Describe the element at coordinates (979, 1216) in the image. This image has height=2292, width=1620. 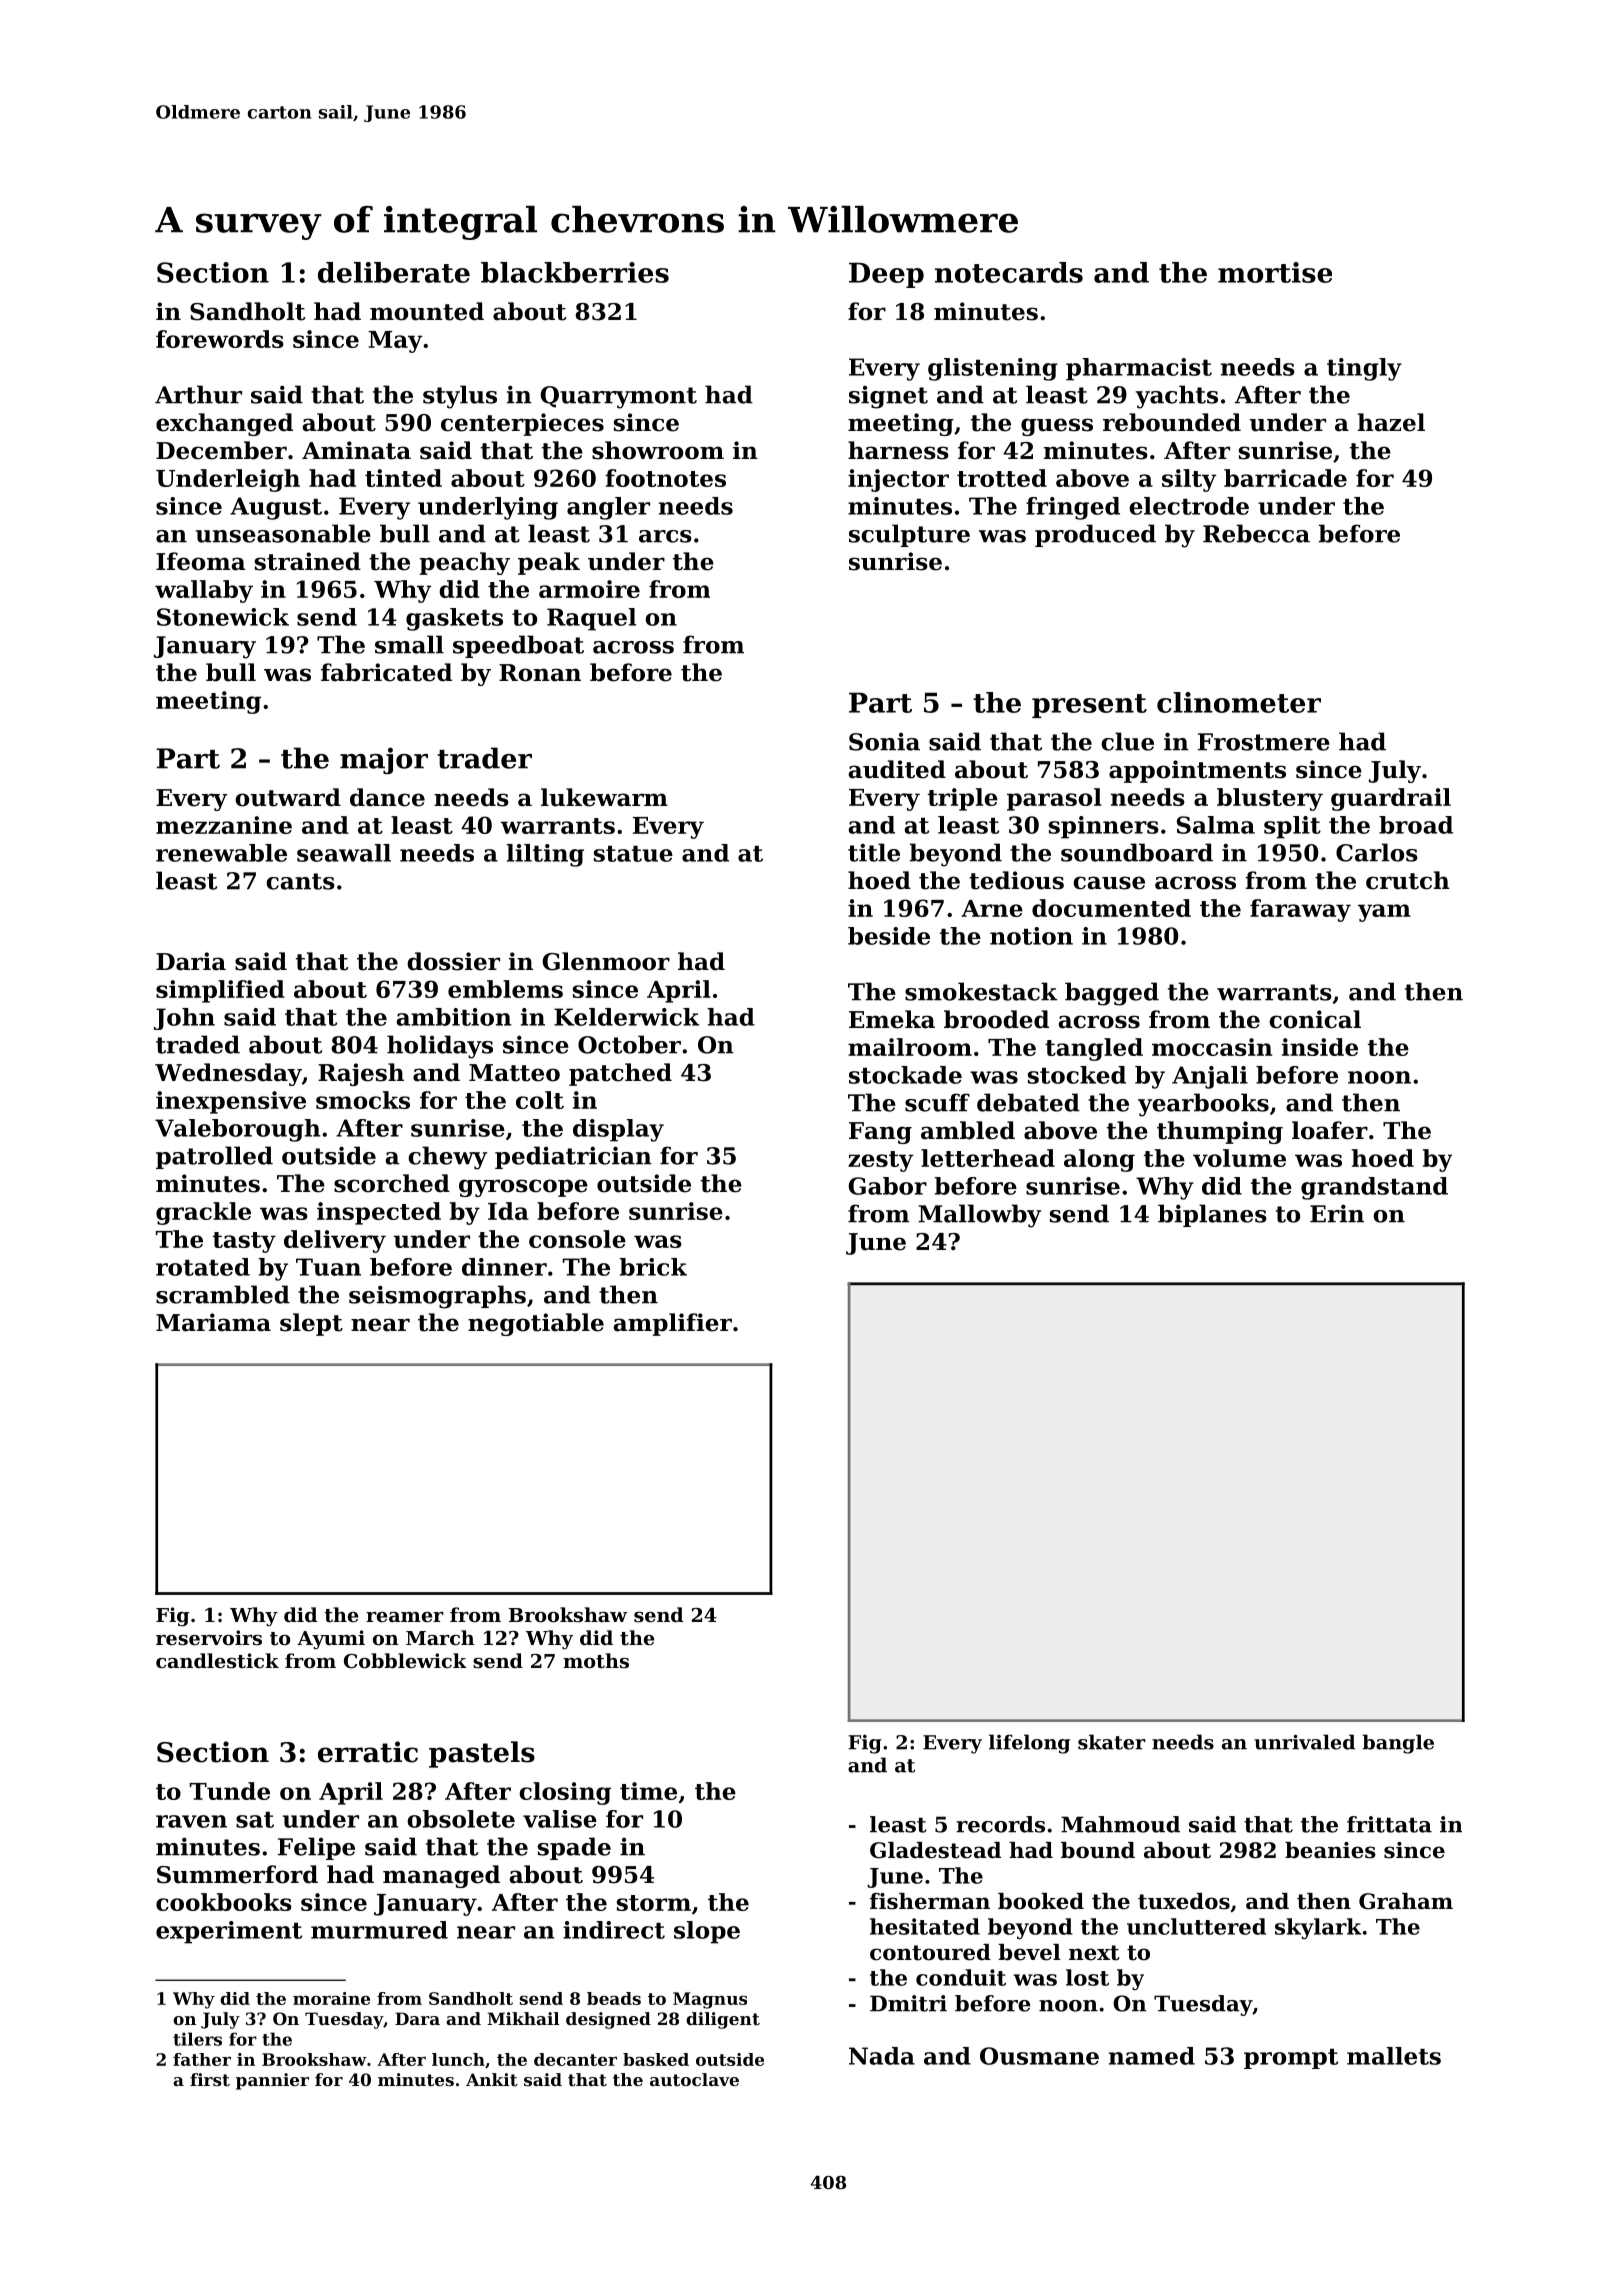
I see `Mallowby` at that location.
